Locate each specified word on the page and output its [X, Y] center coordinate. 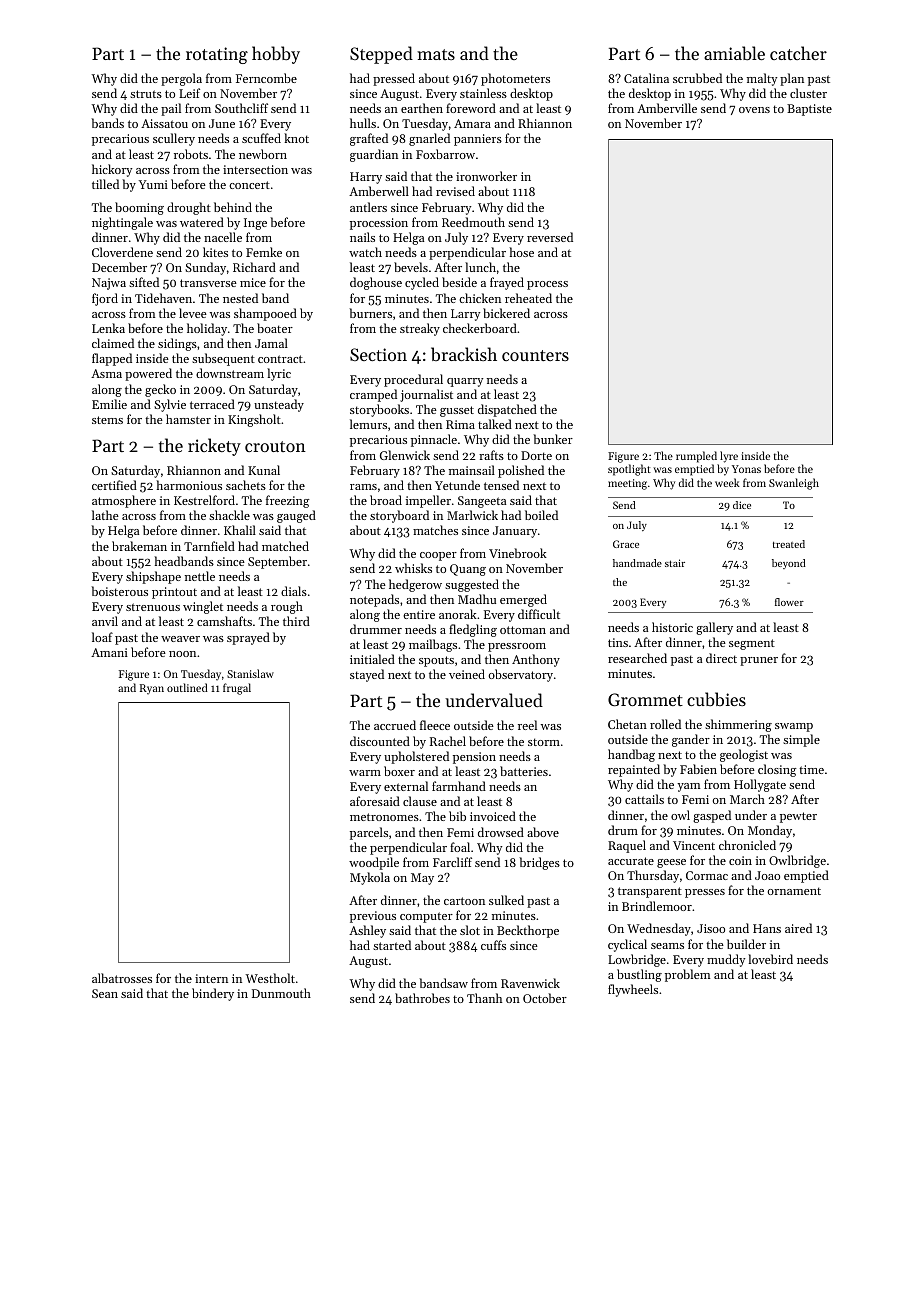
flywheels [633, 990]
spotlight [629, 470]
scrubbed [697, 78]
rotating [217, 55]
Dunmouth [281, 993]
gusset [457, 411]
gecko [160, 390]
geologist [744, 755]
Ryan [152, 689]
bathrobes [422, 998]
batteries [524, 771]
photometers [515, 79]
